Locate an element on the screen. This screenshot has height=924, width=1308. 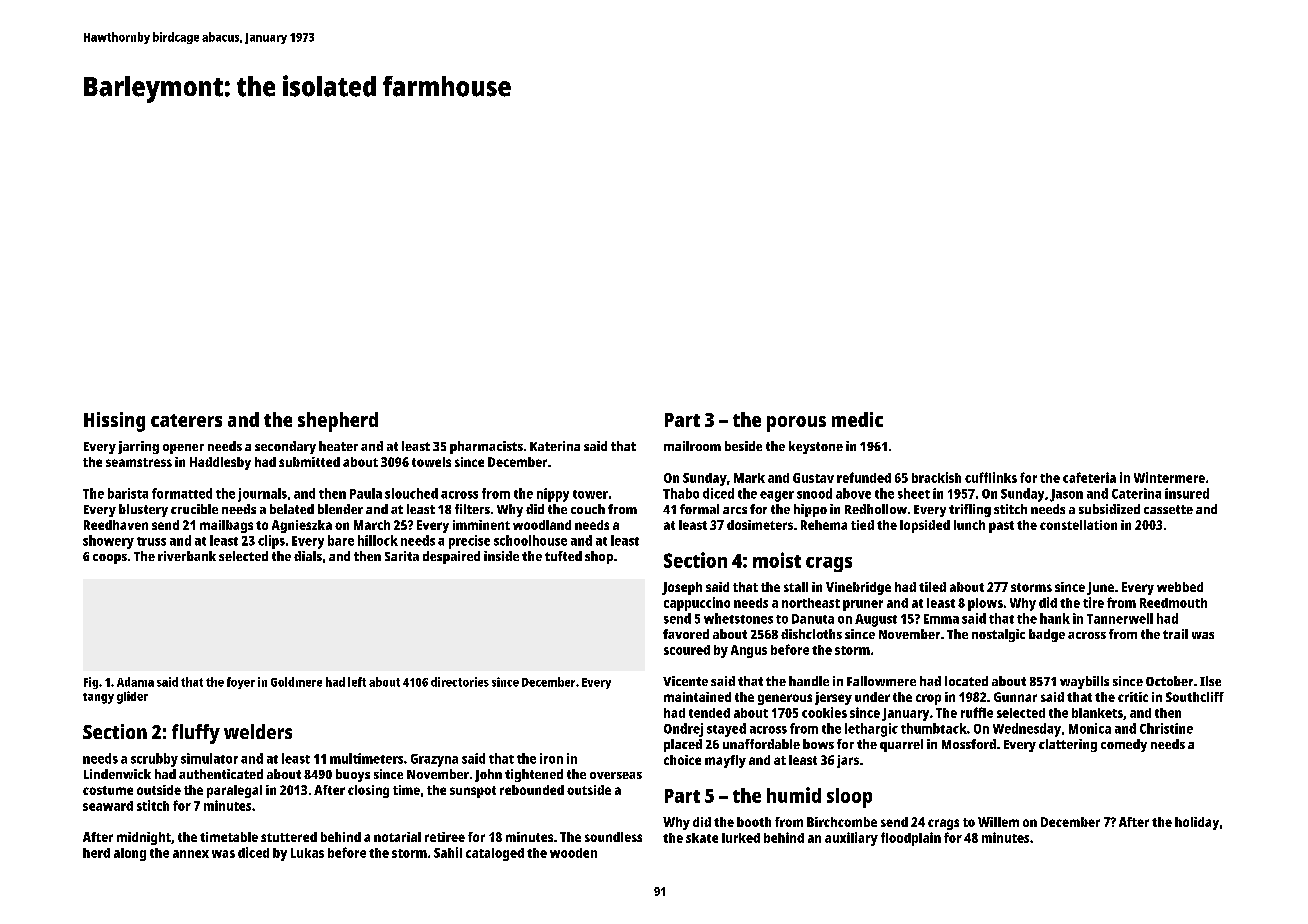
past is located at coordinates (1001, 527).
